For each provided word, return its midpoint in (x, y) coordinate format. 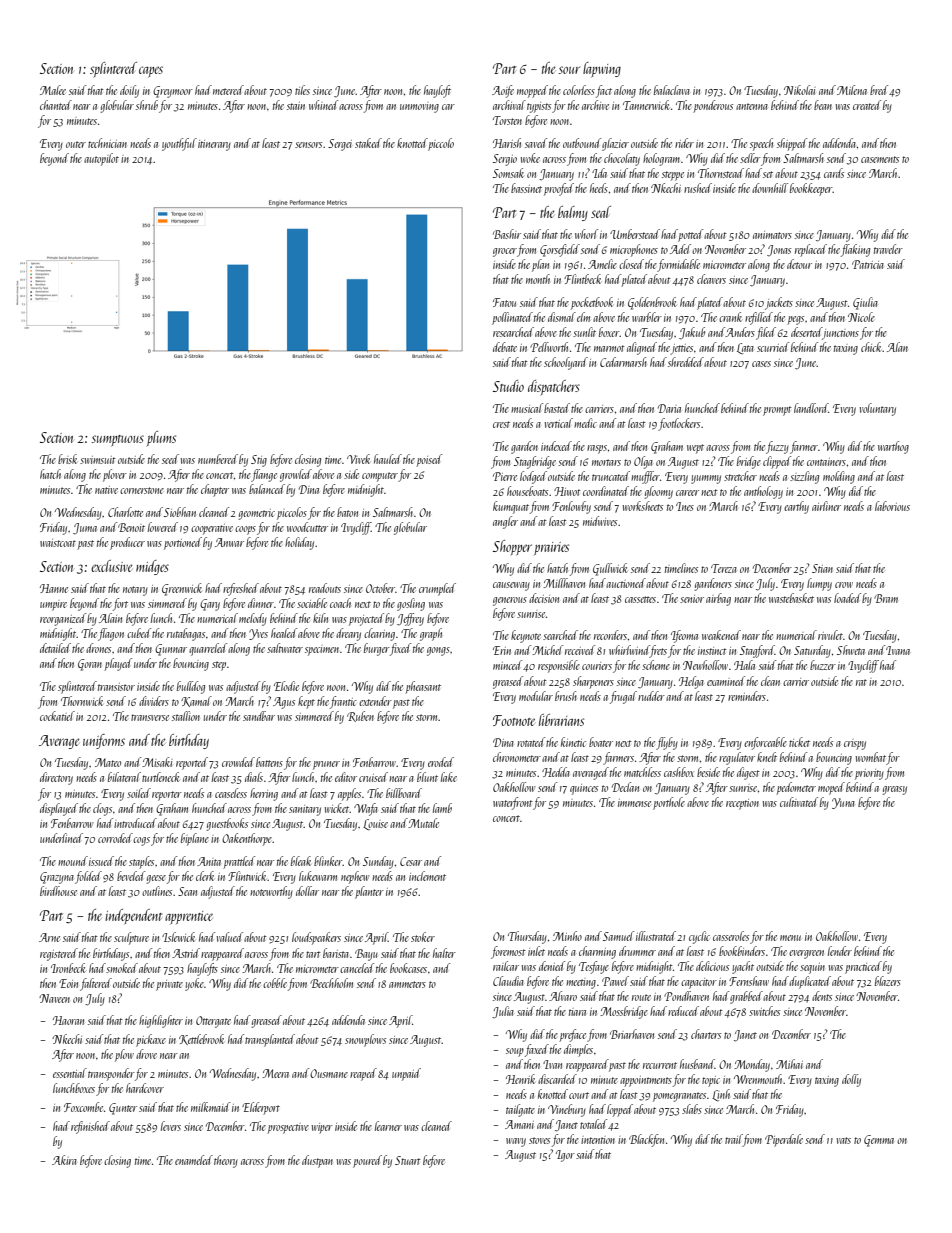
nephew (355, 877)
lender (840, 951)
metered (228, 90)
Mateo (108, 762)
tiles (302, 90)
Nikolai (799, 90)
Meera (275, 1073)
